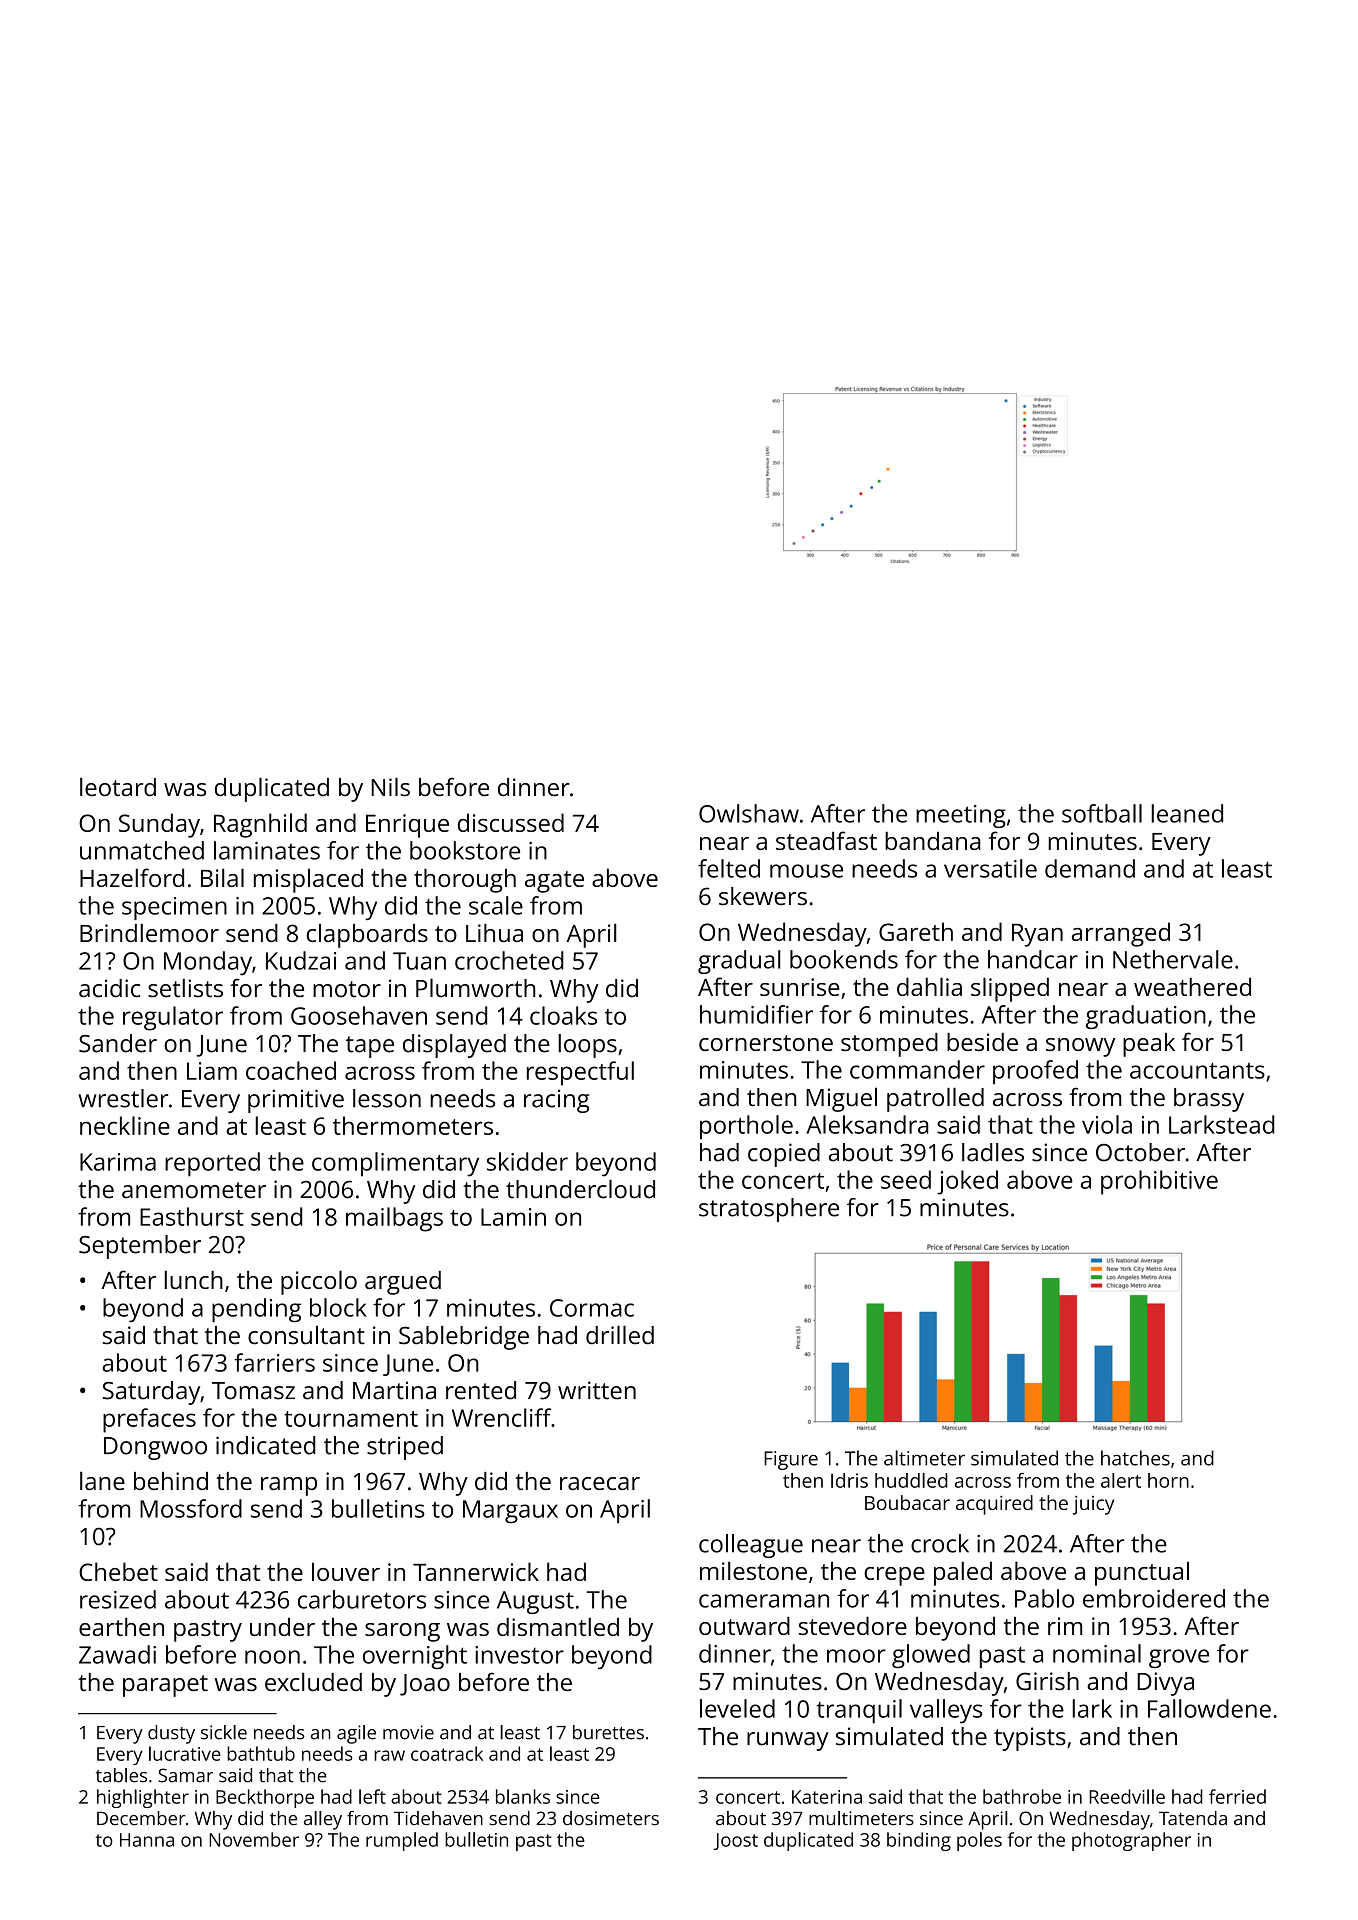  I want to click on Owlshaw, so click(749, 813).
